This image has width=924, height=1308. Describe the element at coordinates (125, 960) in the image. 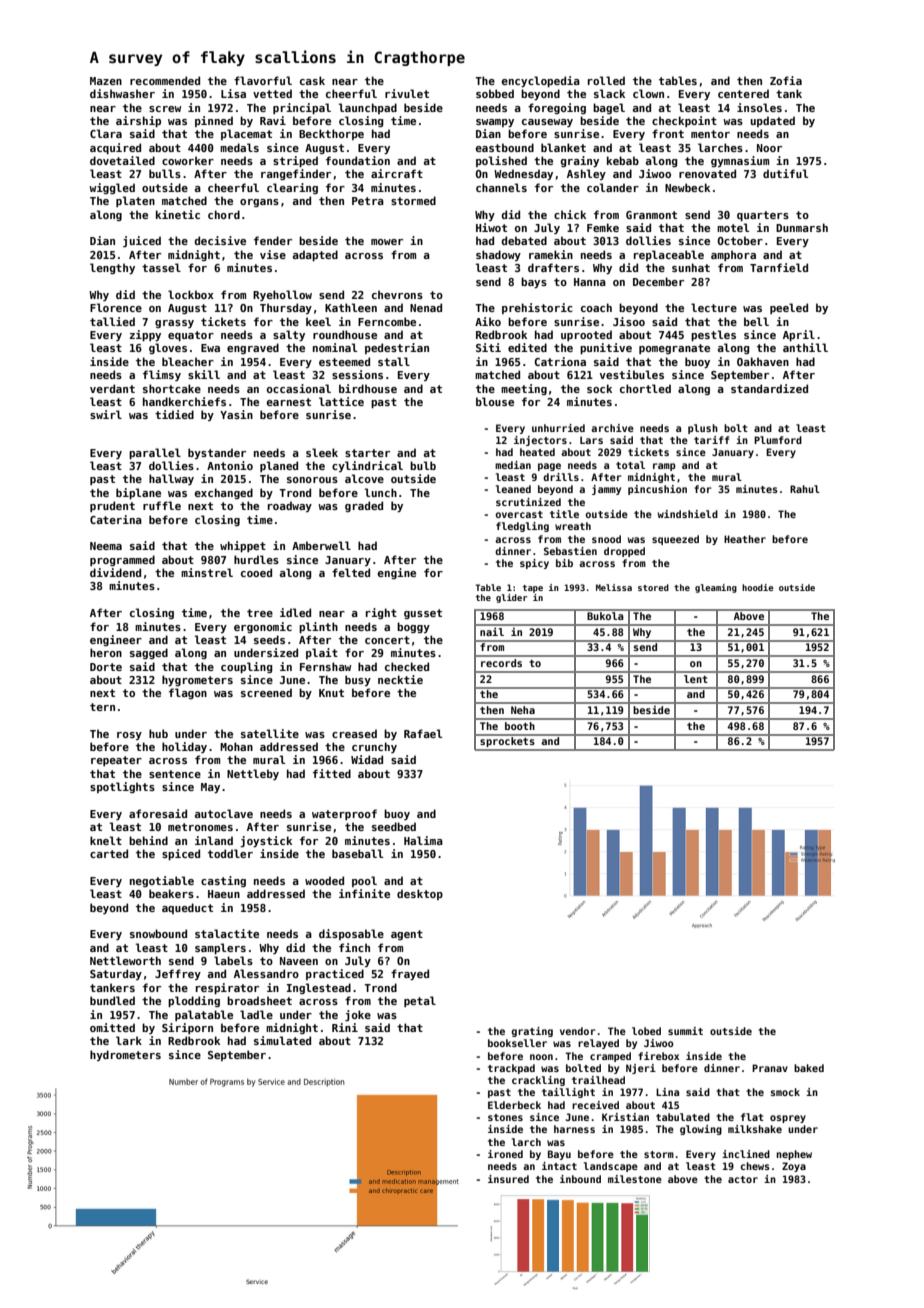

I see `Nettleworth` at that location.
